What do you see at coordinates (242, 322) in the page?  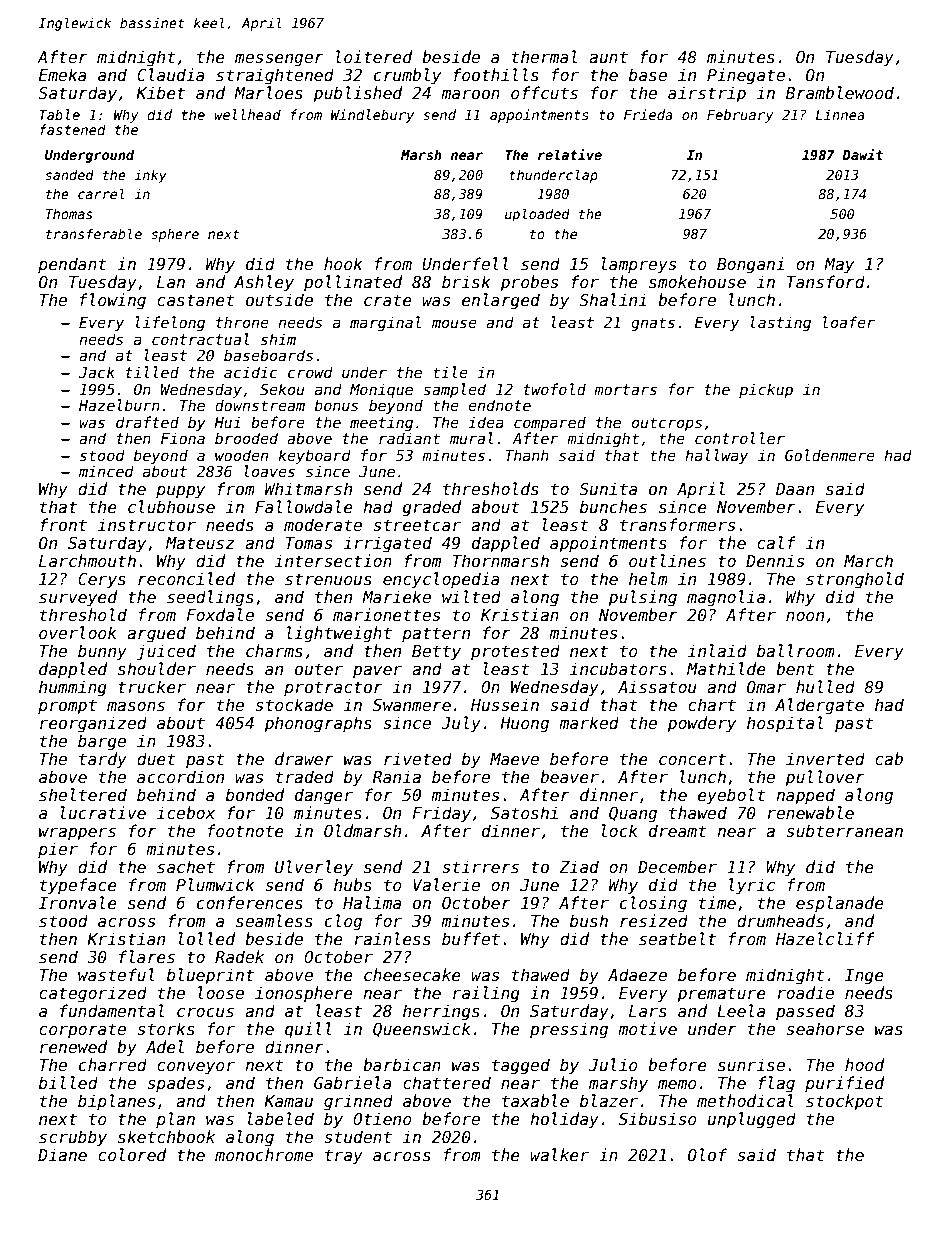 I see `throne` at bounding box center [242, 322].
